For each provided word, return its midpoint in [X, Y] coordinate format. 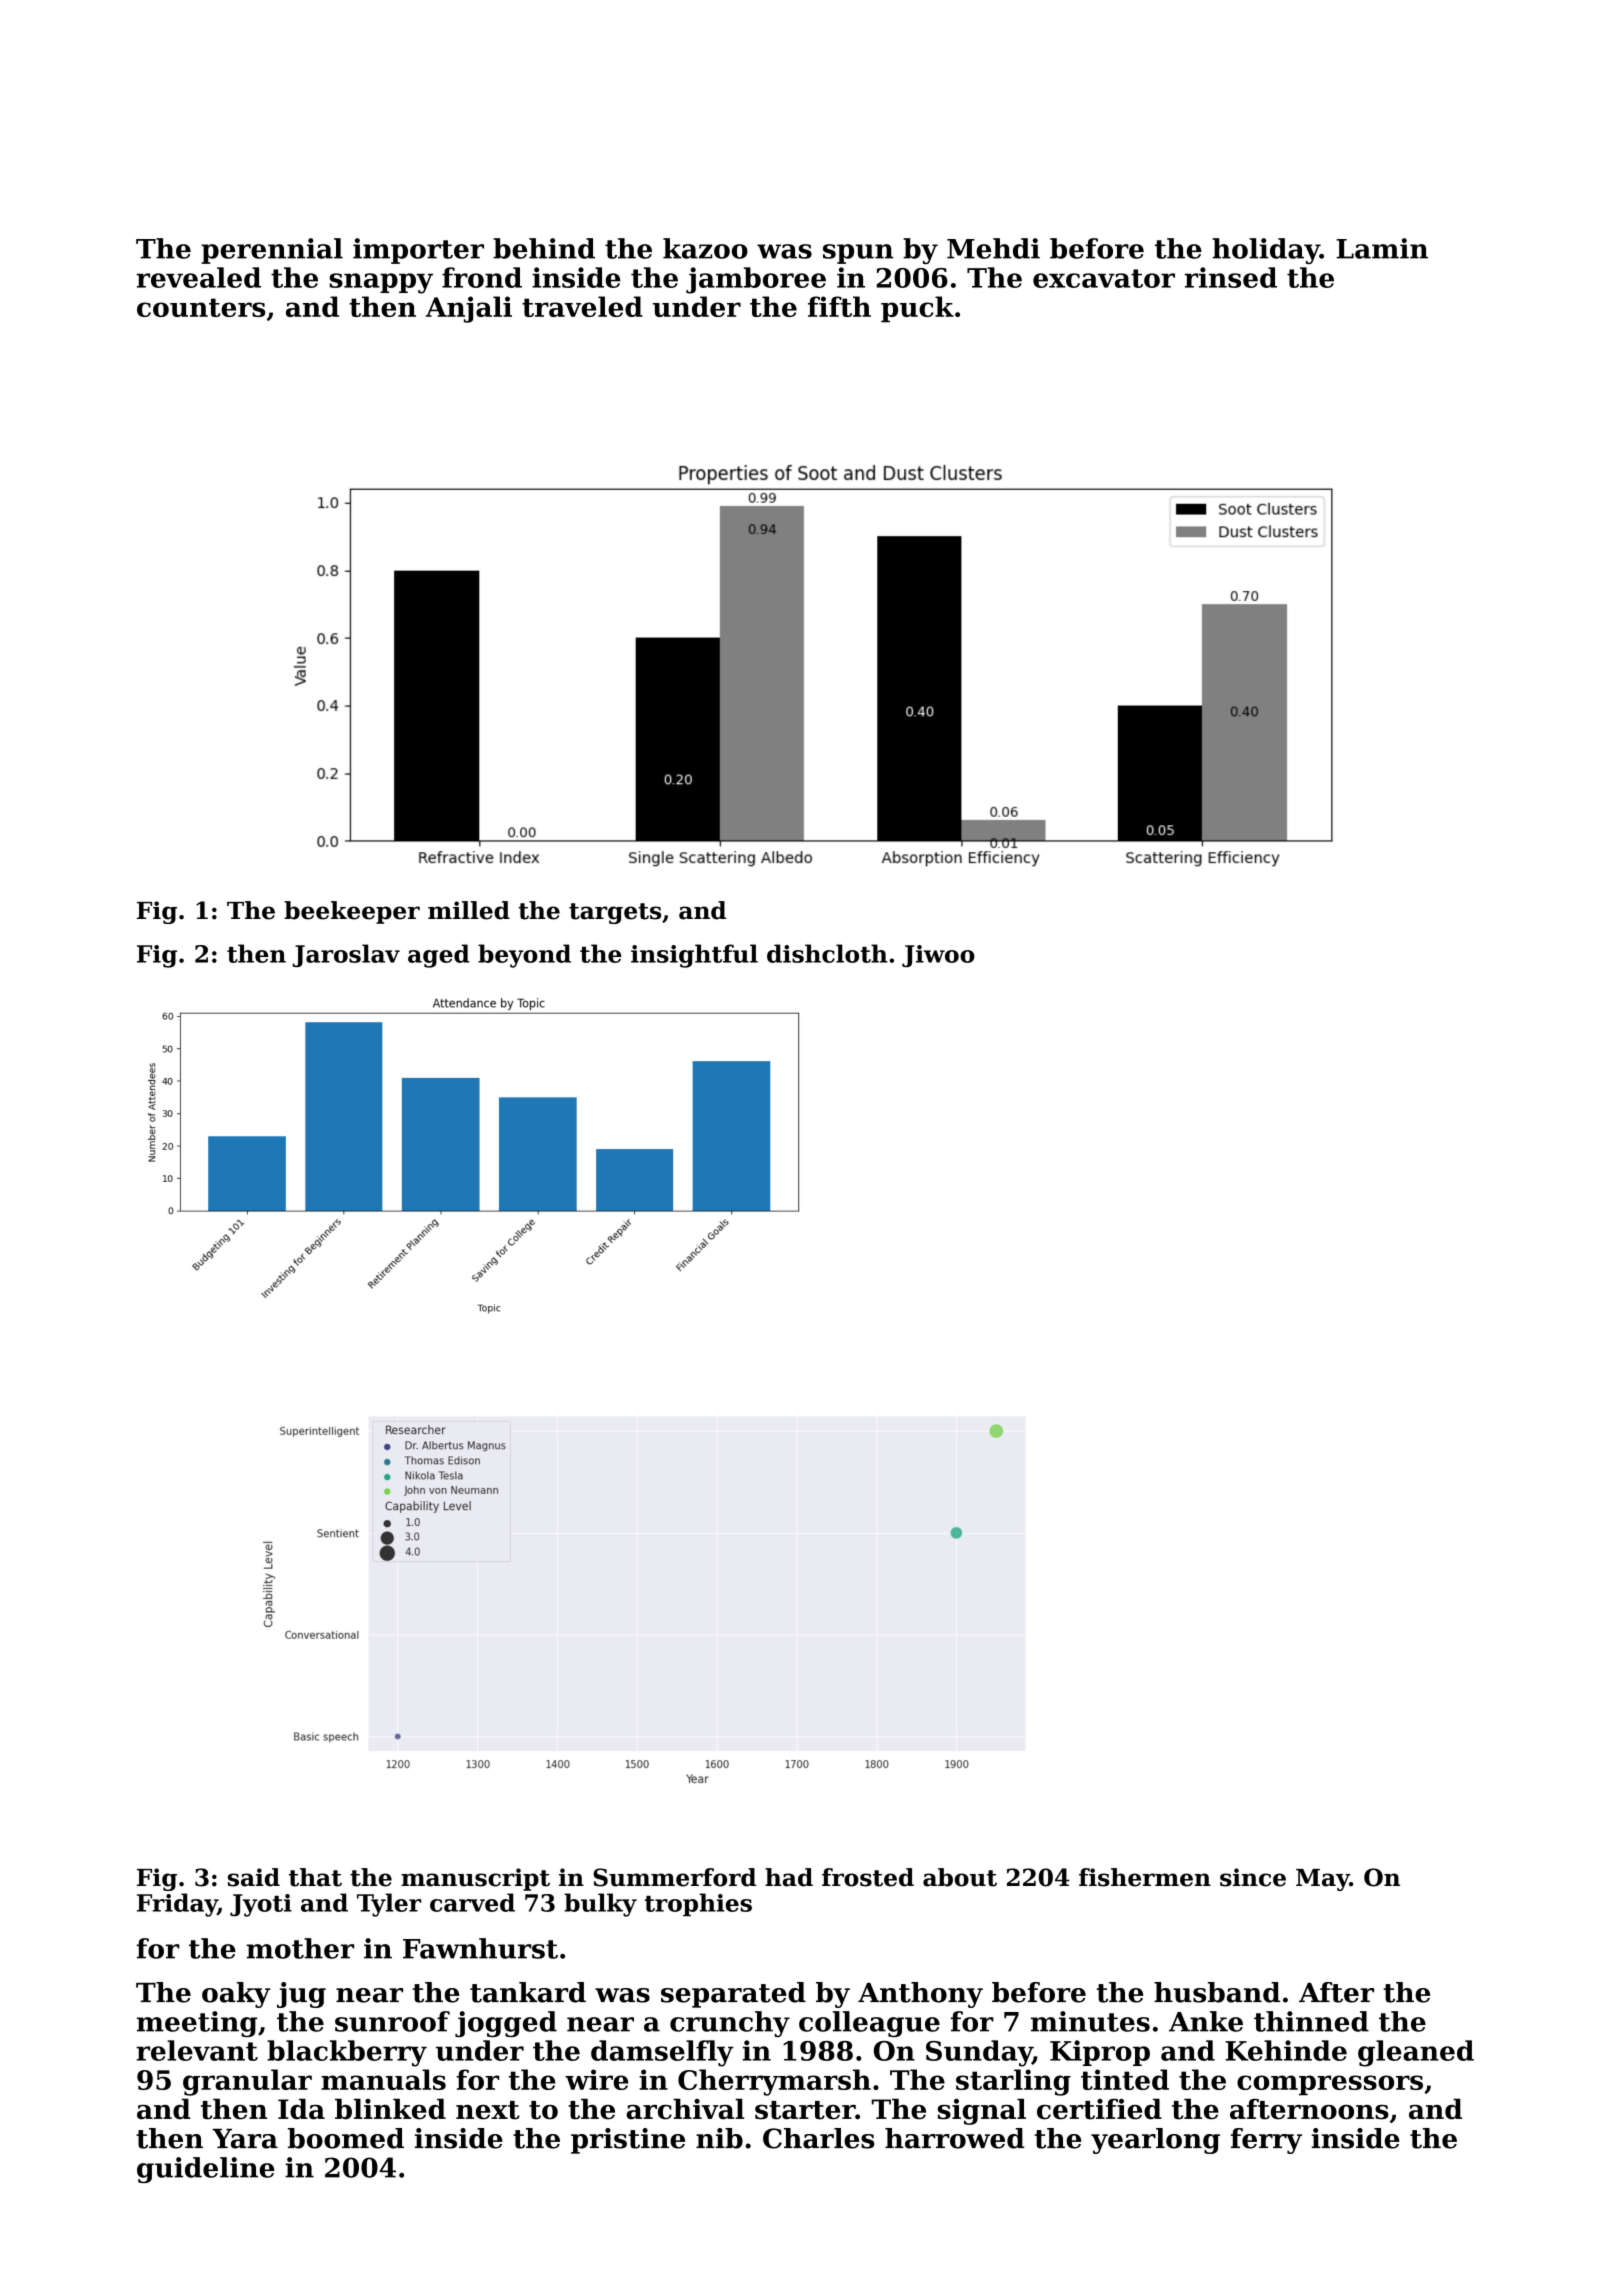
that [315, 1877]
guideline [206, 2170]
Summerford [674, 1877]
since [1253, 1877]
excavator [1104, 278]
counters [201, 307]
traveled [582, 306]
